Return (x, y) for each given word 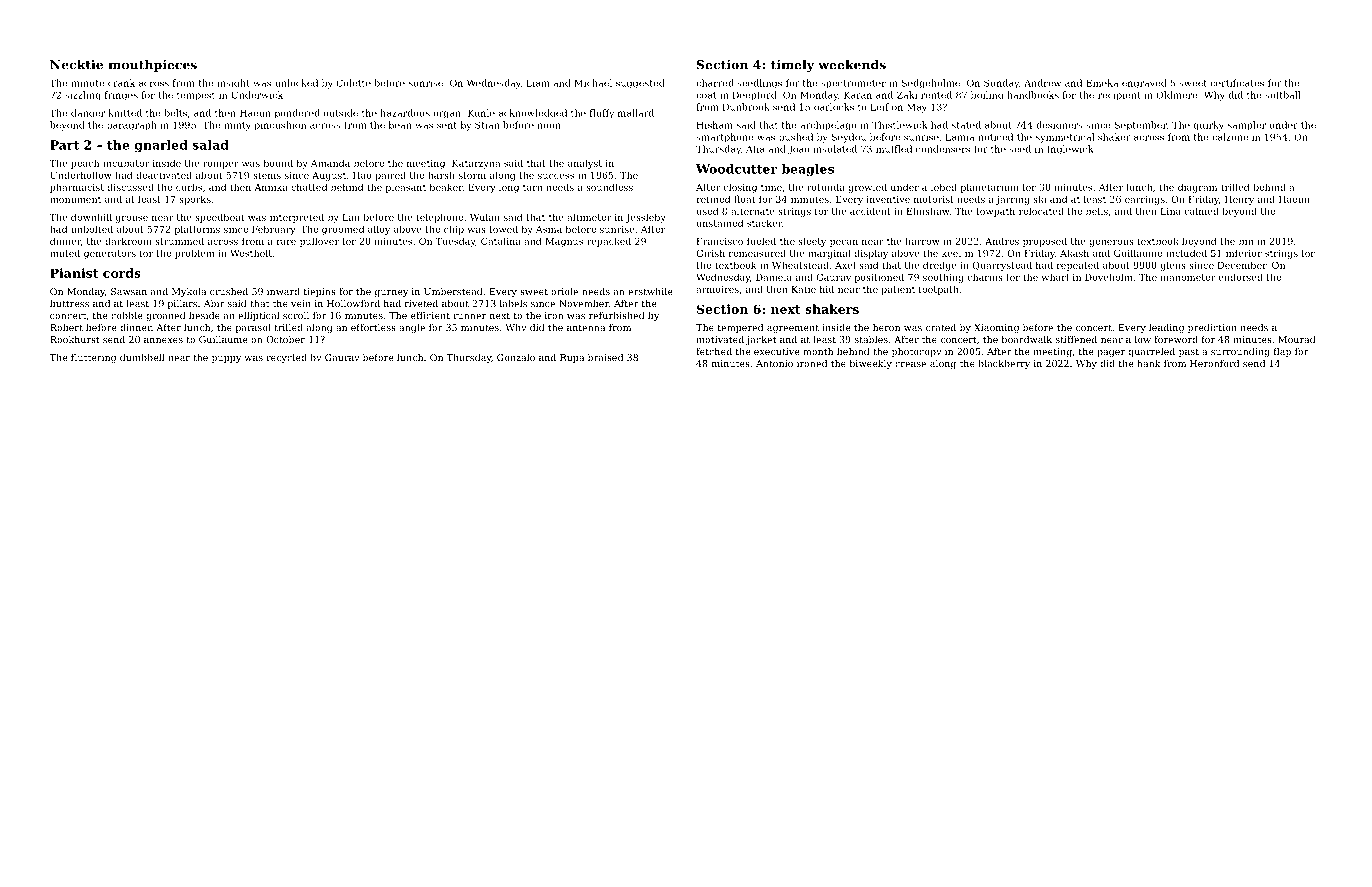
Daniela (774, 277)
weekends (852, 65)
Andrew (1042, 83)
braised (605, 357)
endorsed (1241, 277)
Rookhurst (75, 339)
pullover (319, 242)
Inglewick (1070, 150)
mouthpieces (152, 66)
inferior (1244, 253)
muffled (894, 149)
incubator (126, 163)
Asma (549, 229)
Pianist (74, 273)
